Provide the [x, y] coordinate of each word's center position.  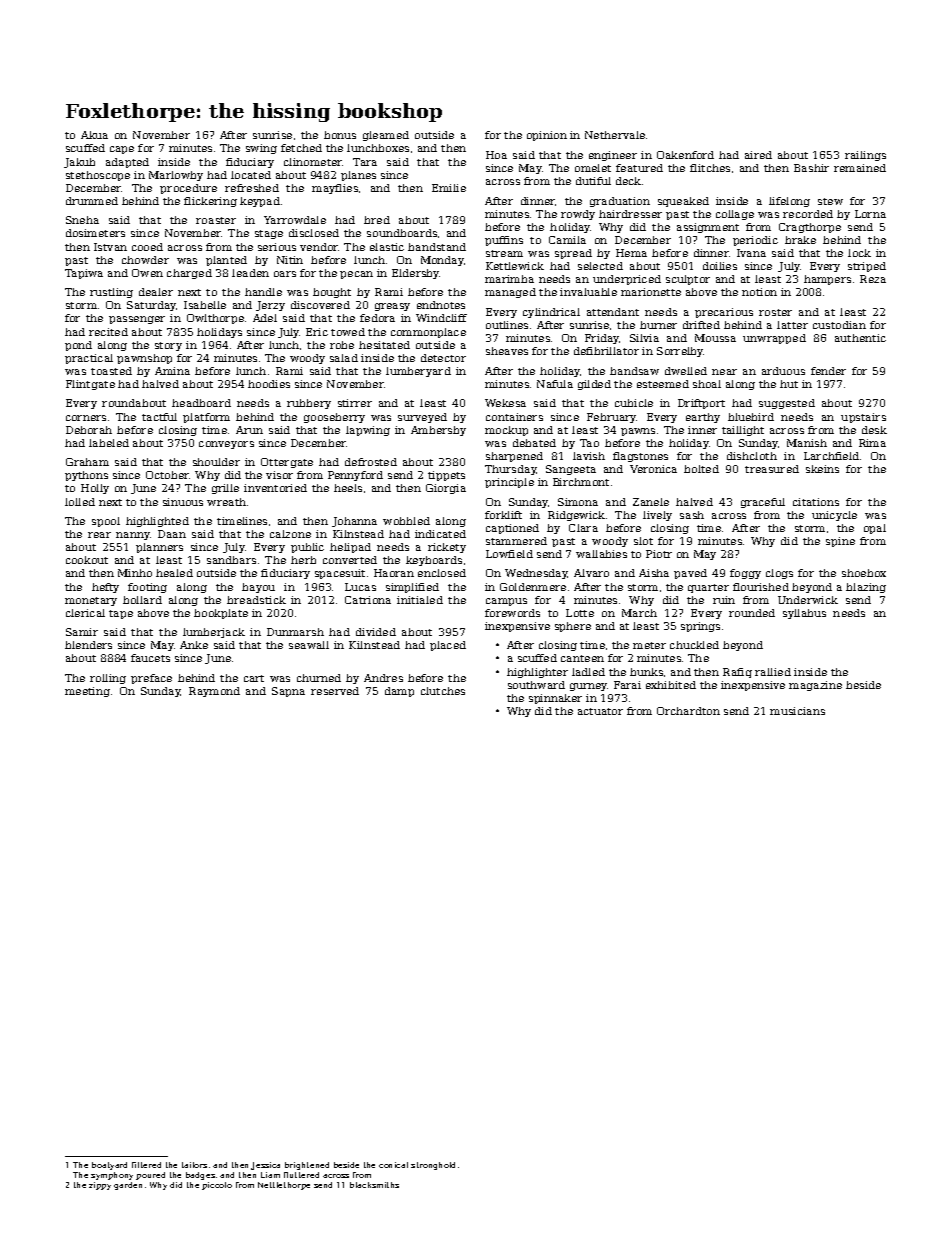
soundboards [402, 233]
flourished [761, 587]
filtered [146, 1165]
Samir [82, 632]
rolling [108, 679]
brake [800, 240]
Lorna [870, 214]
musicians [797, 711]
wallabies [601, 554]
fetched [301, 148]
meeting [87, 692]
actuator [600, 711]
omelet [593, 168]
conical [393, 1165]
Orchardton [688, 711]
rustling [111, 293]
